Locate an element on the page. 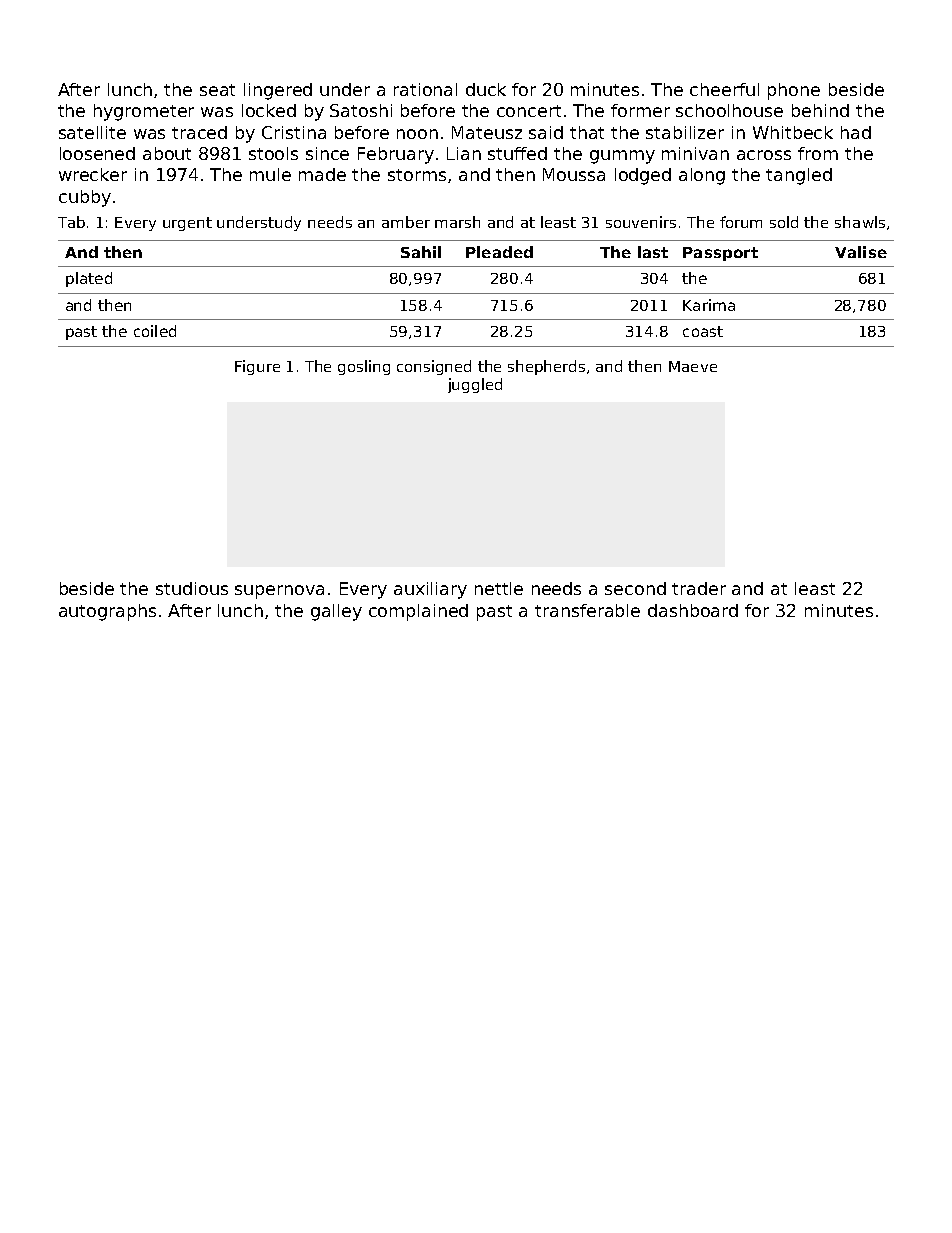 This image has height=1233, width=952. Maeve is located at coordinates (693, 366).
